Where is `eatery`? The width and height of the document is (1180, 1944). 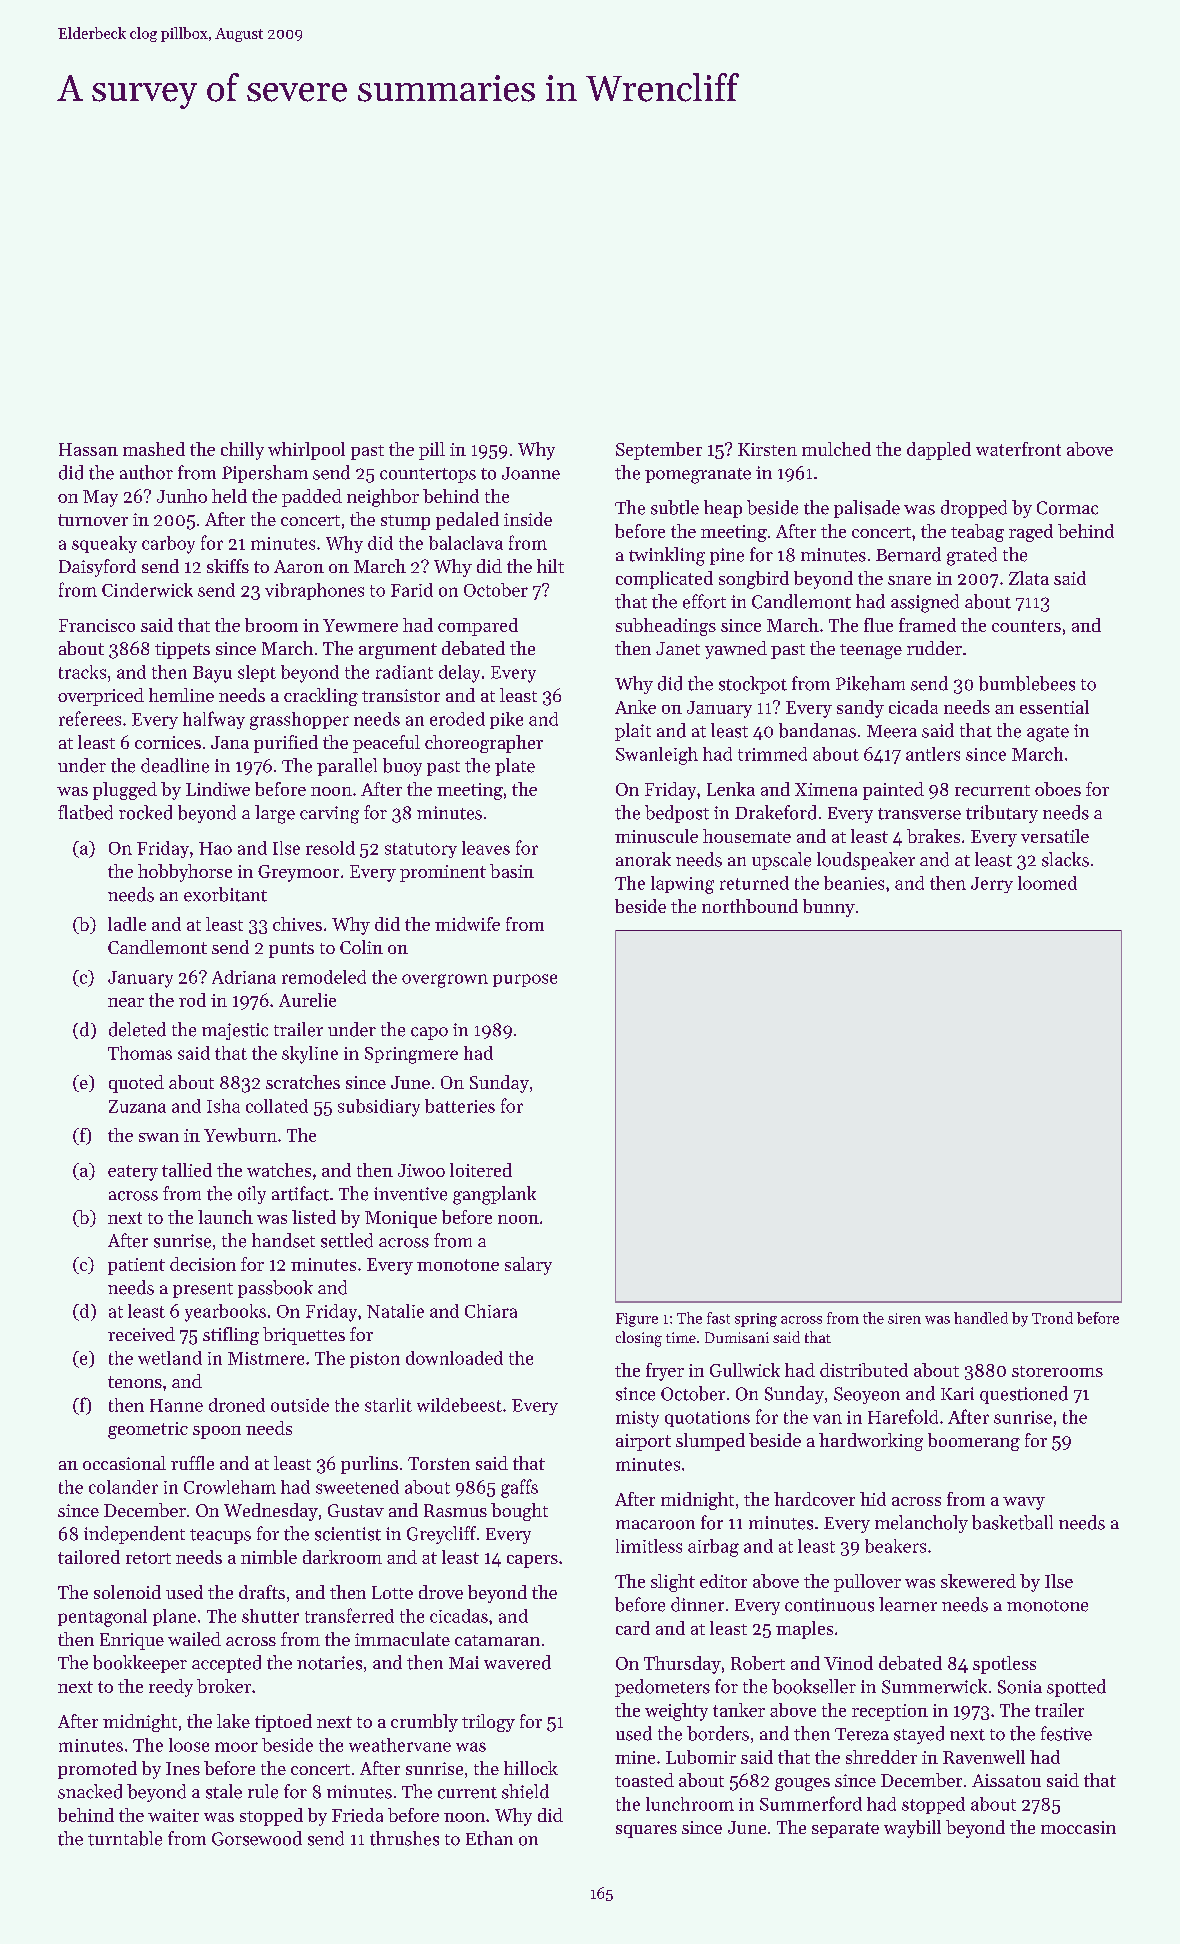 eatery is located at coordinates (133, 1173).
